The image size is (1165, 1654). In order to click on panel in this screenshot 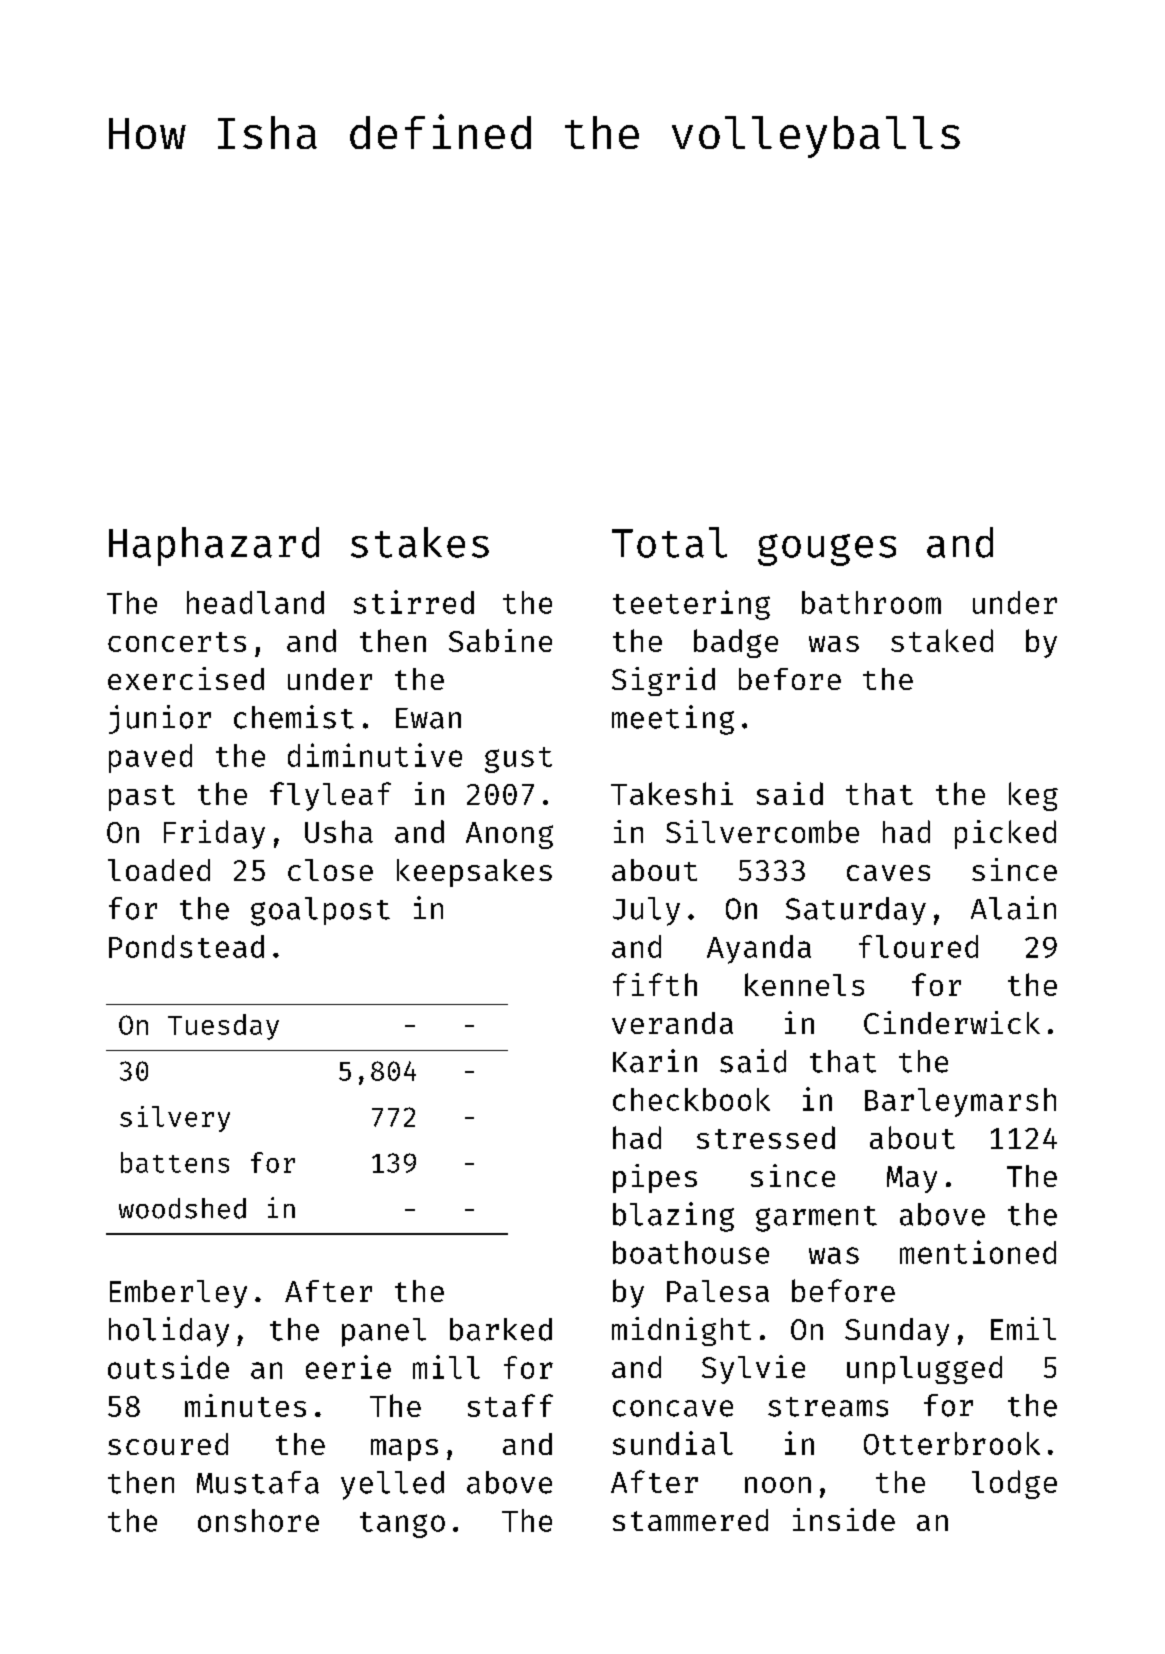, I will do `click(384, 1332)`.
